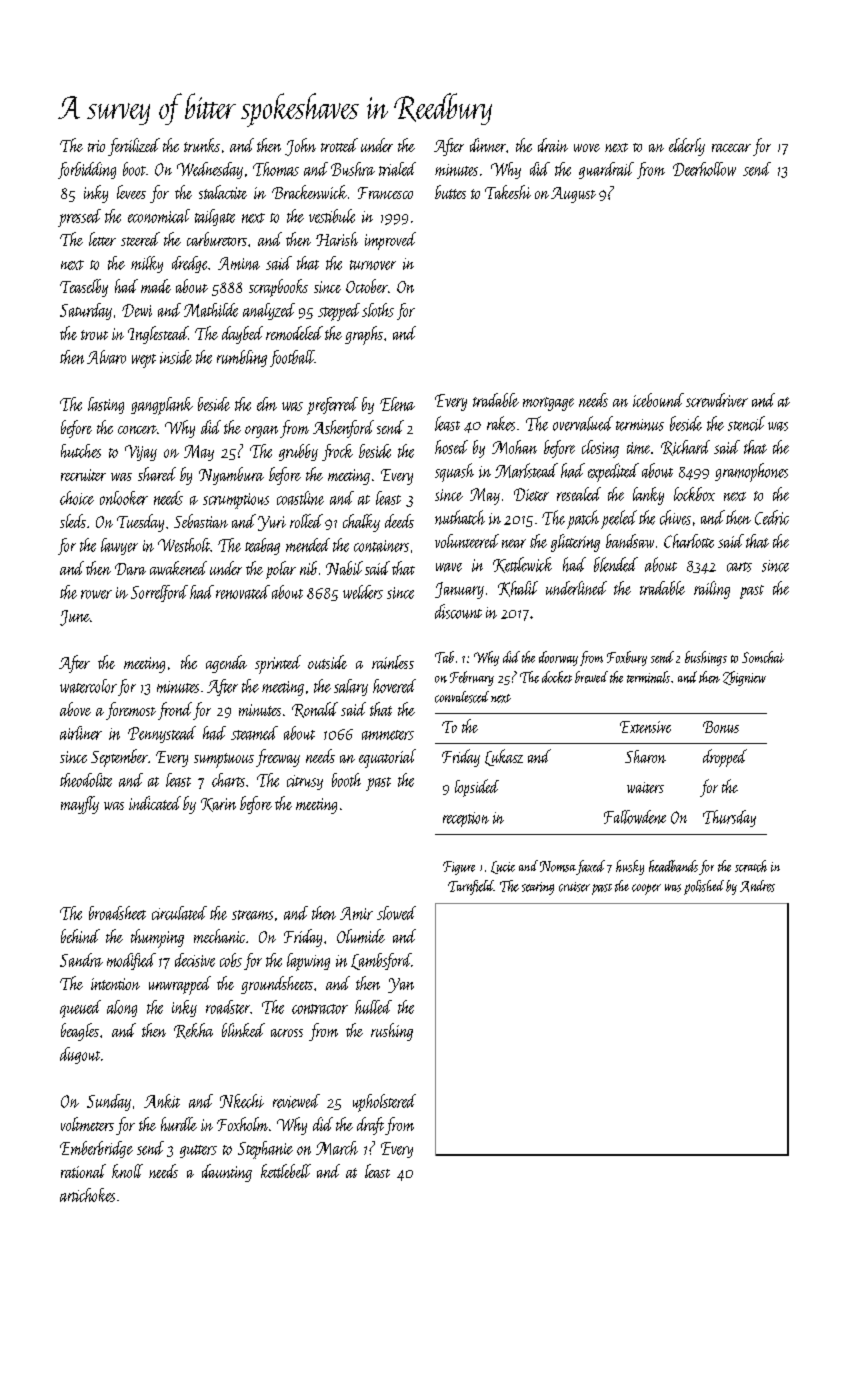 The width and height of the image is (849, 1400). What do you see at coordinates (393, 662) in the image?
I see `rainless` at bounding box center [393, 662].
